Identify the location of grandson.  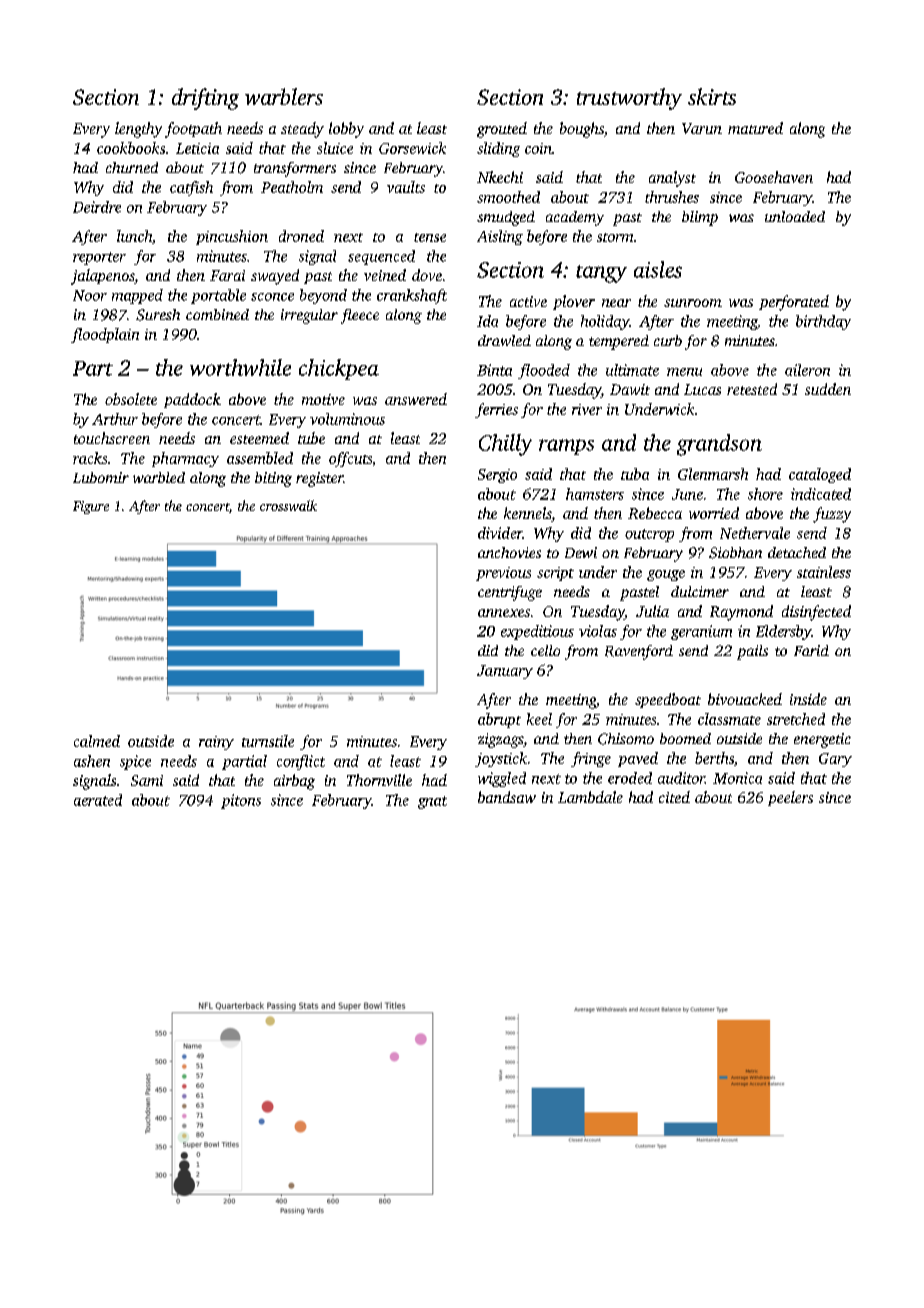
(719, 445).
